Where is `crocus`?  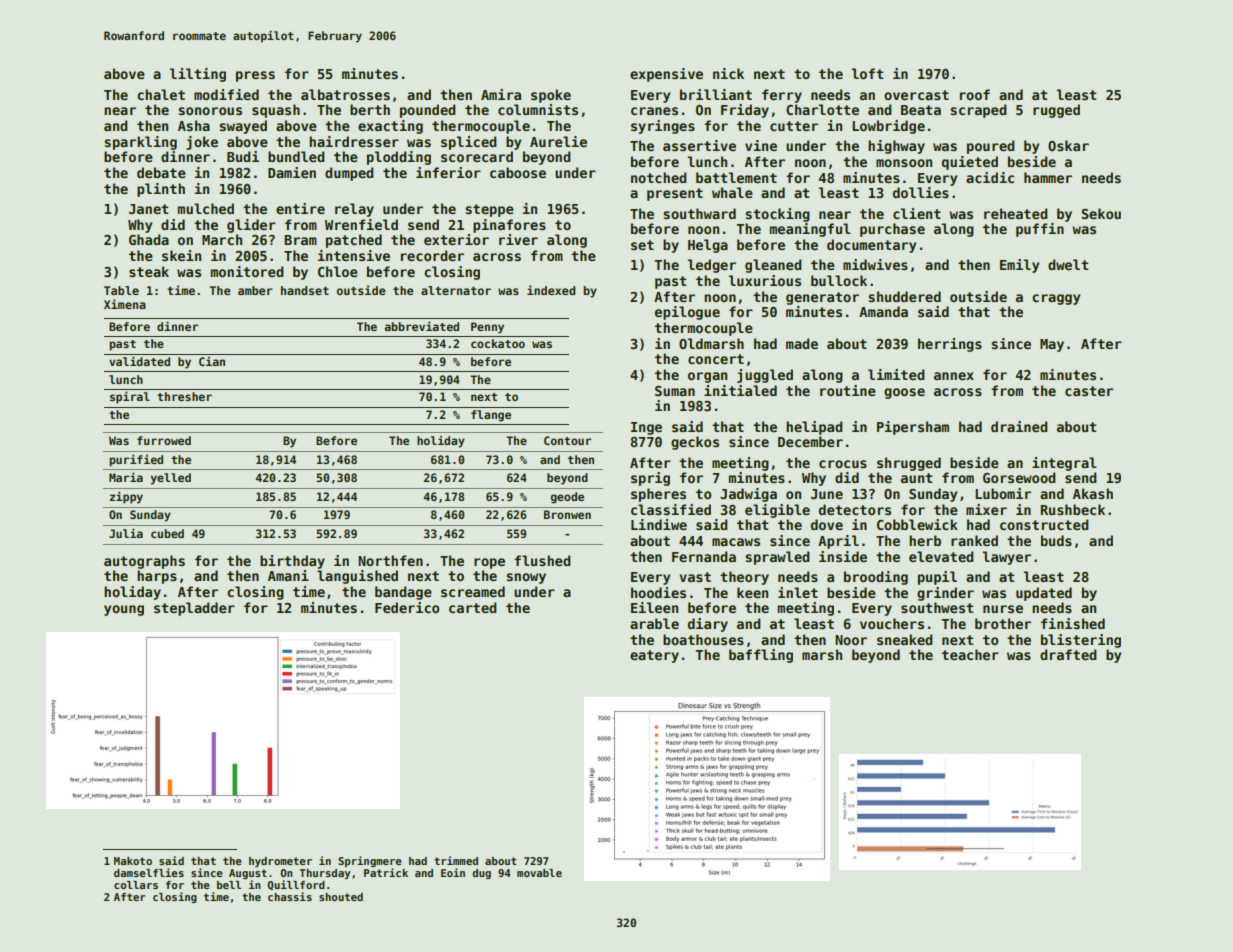
crocus is located at coordinates (843, 464).
